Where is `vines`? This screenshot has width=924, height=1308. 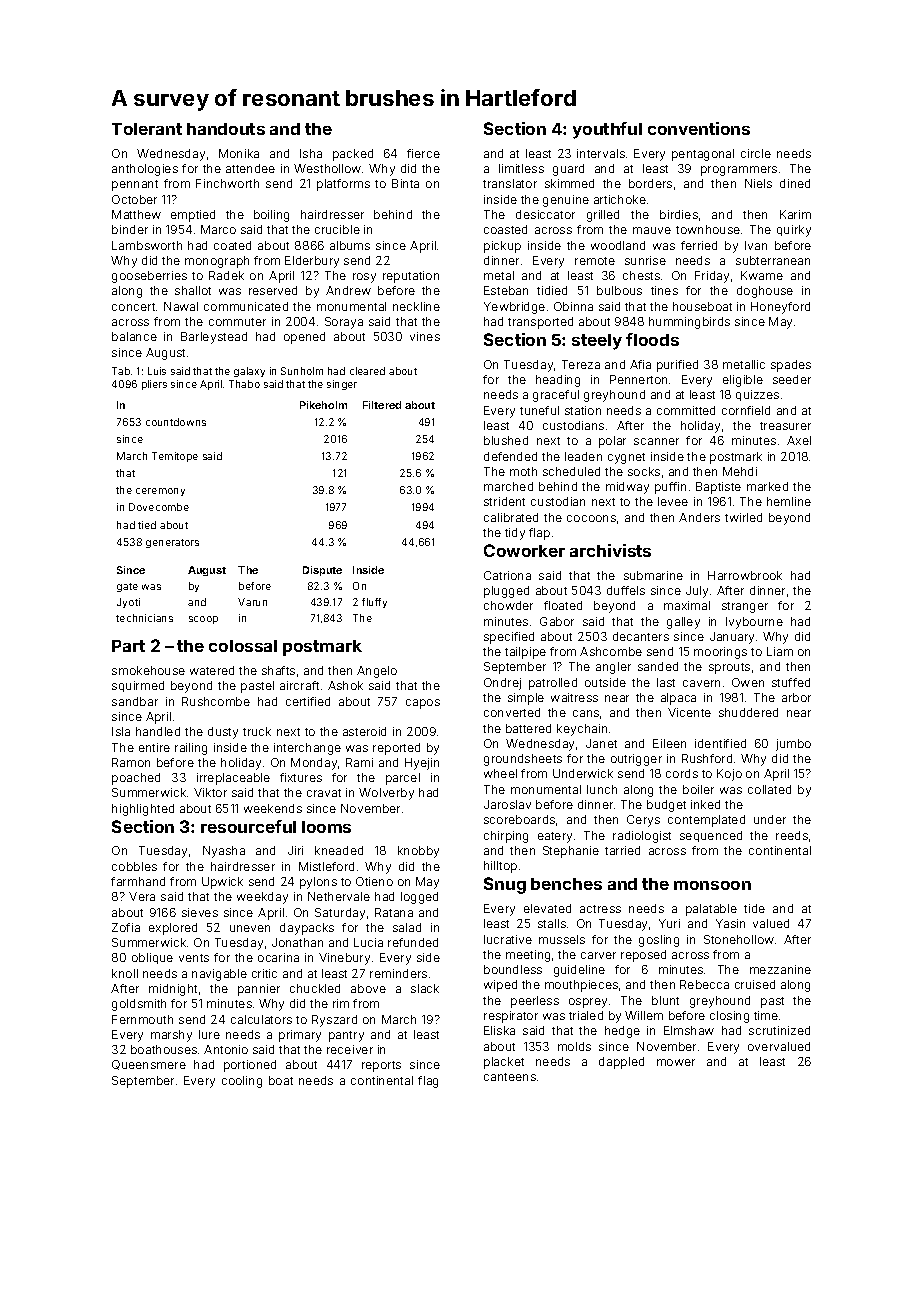 vines is located at coordinates (425, 336).
